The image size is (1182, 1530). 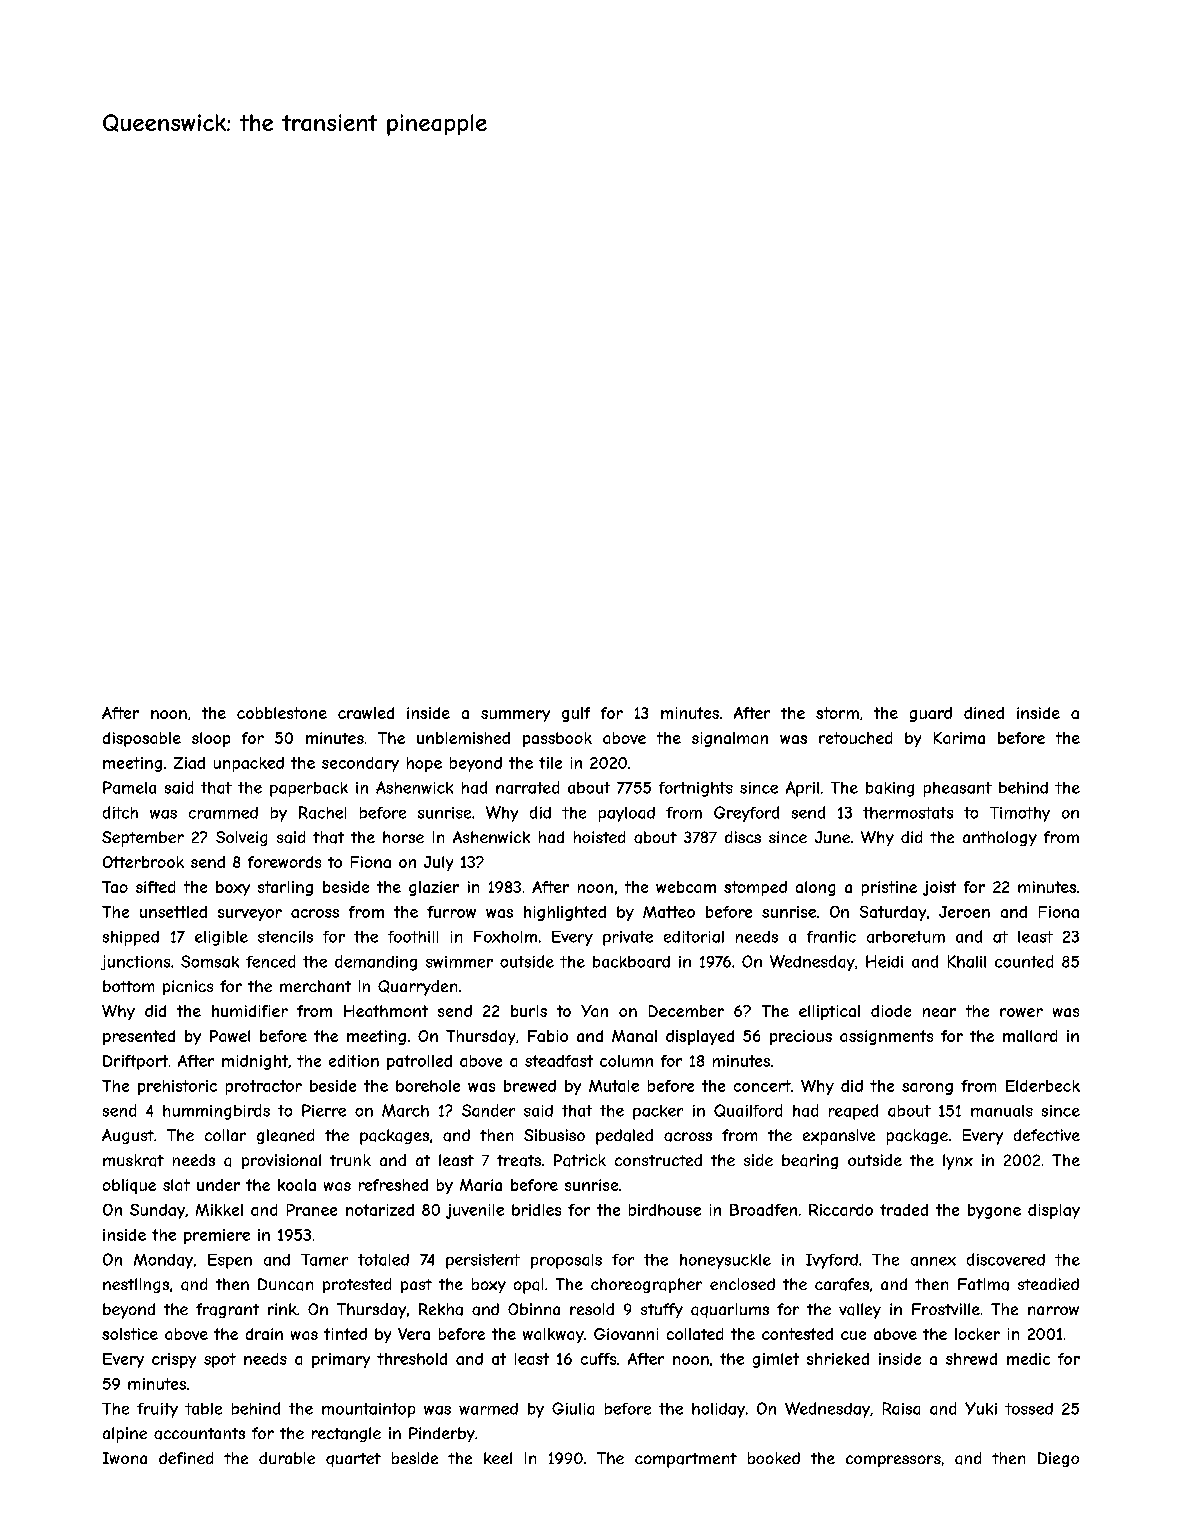 What do you see at coordinates (434, 888) in the page?
I see `glazier` at bounding box center [434, 888].
